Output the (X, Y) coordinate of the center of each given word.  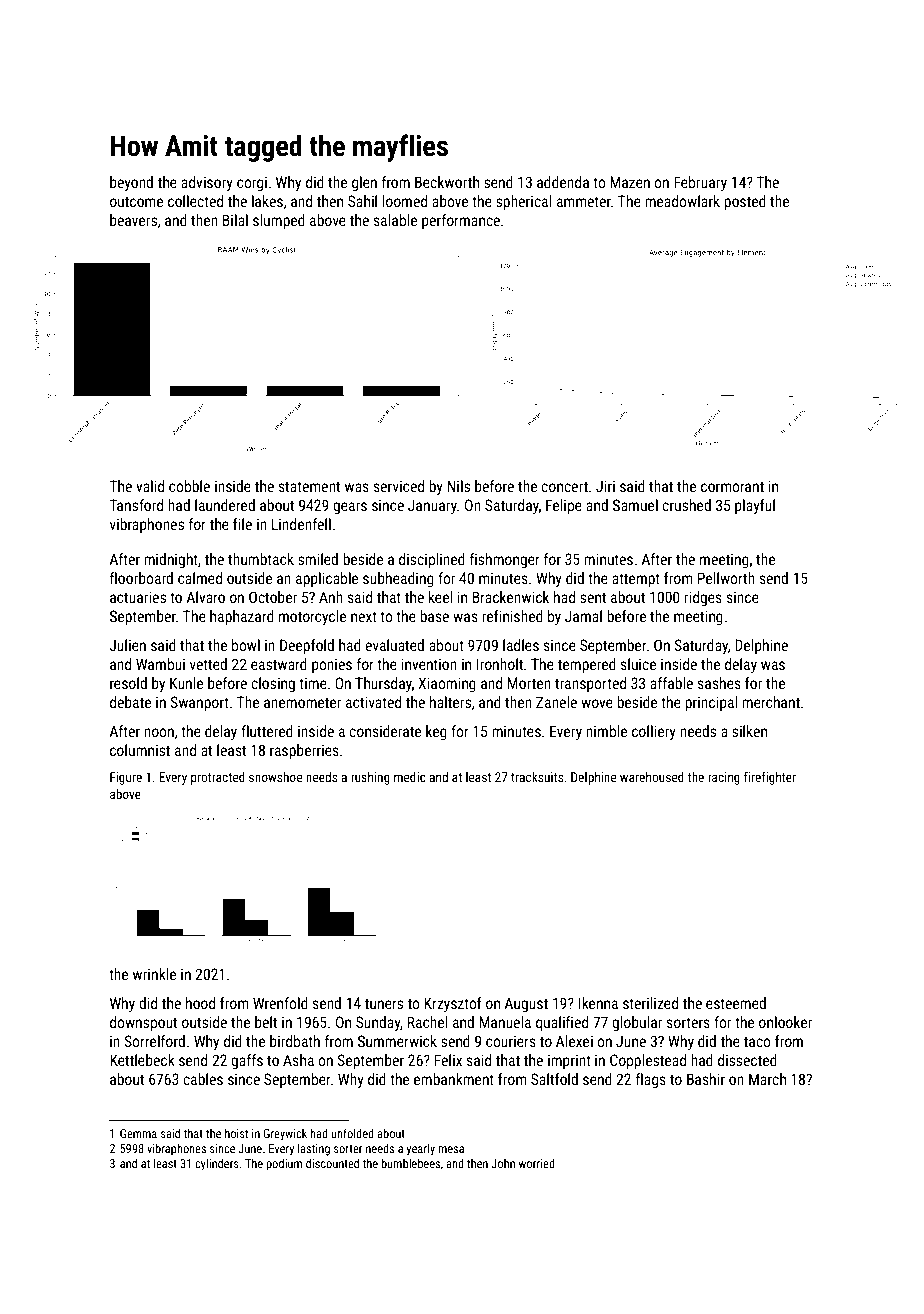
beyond (131, 183)
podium (284, 1165)
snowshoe (275, 777)
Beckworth (447, 182)
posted (745, 202)
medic (410, 777)
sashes (719, 683)
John (503, 1163)
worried (537, 1163)
